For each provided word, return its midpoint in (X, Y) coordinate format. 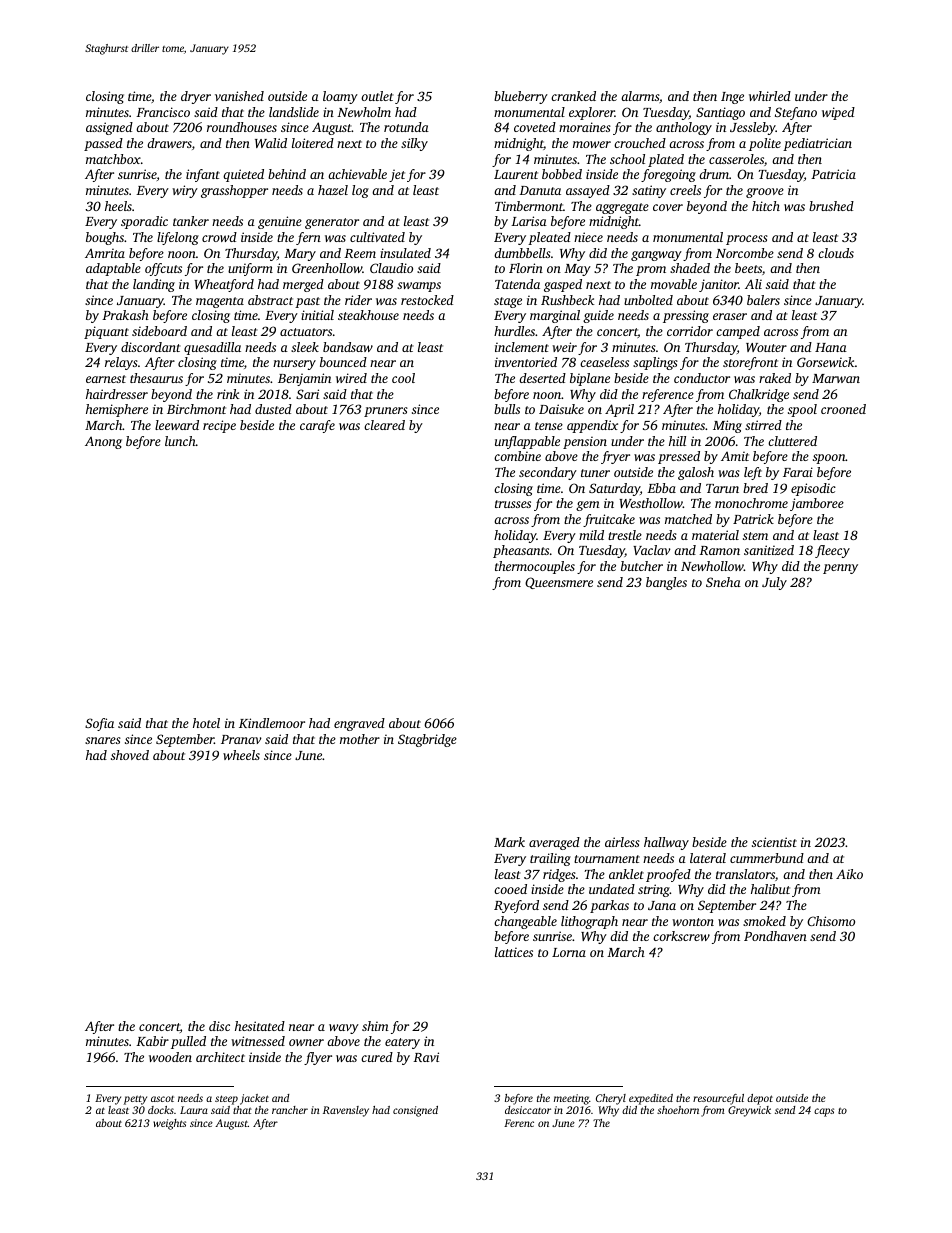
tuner (595, 473)
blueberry (521, 97)
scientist (774, 842)
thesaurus (156, 378)
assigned (109, 128)
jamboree (817, 504)
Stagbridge (427, 740)
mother (360, 739)
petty (135, 1100)
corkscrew (681, 936)
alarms (640, 96)
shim (375, 1026)
